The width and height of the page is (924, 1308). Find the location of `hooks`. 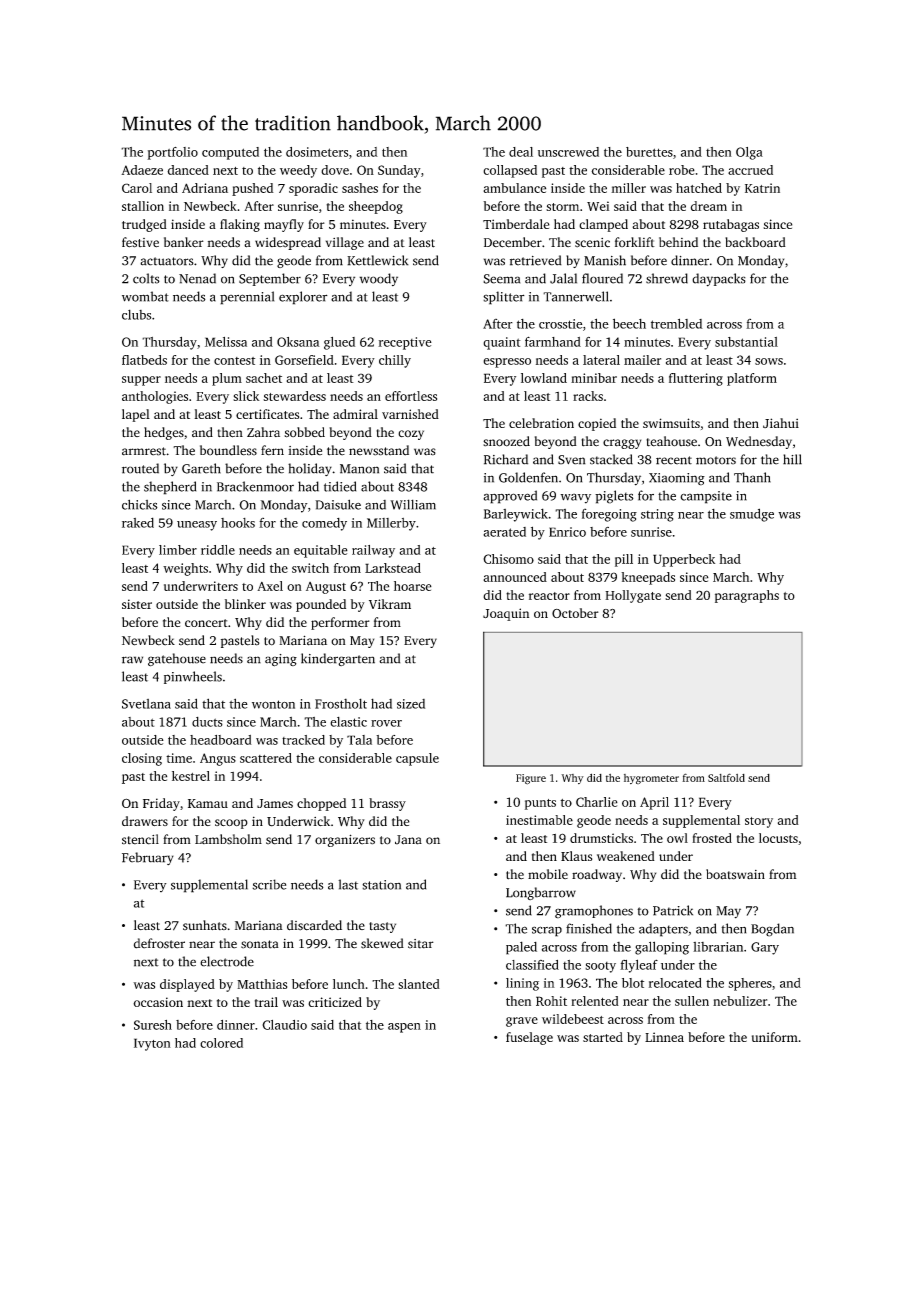

hooks is located at coordinates (238, 523).
